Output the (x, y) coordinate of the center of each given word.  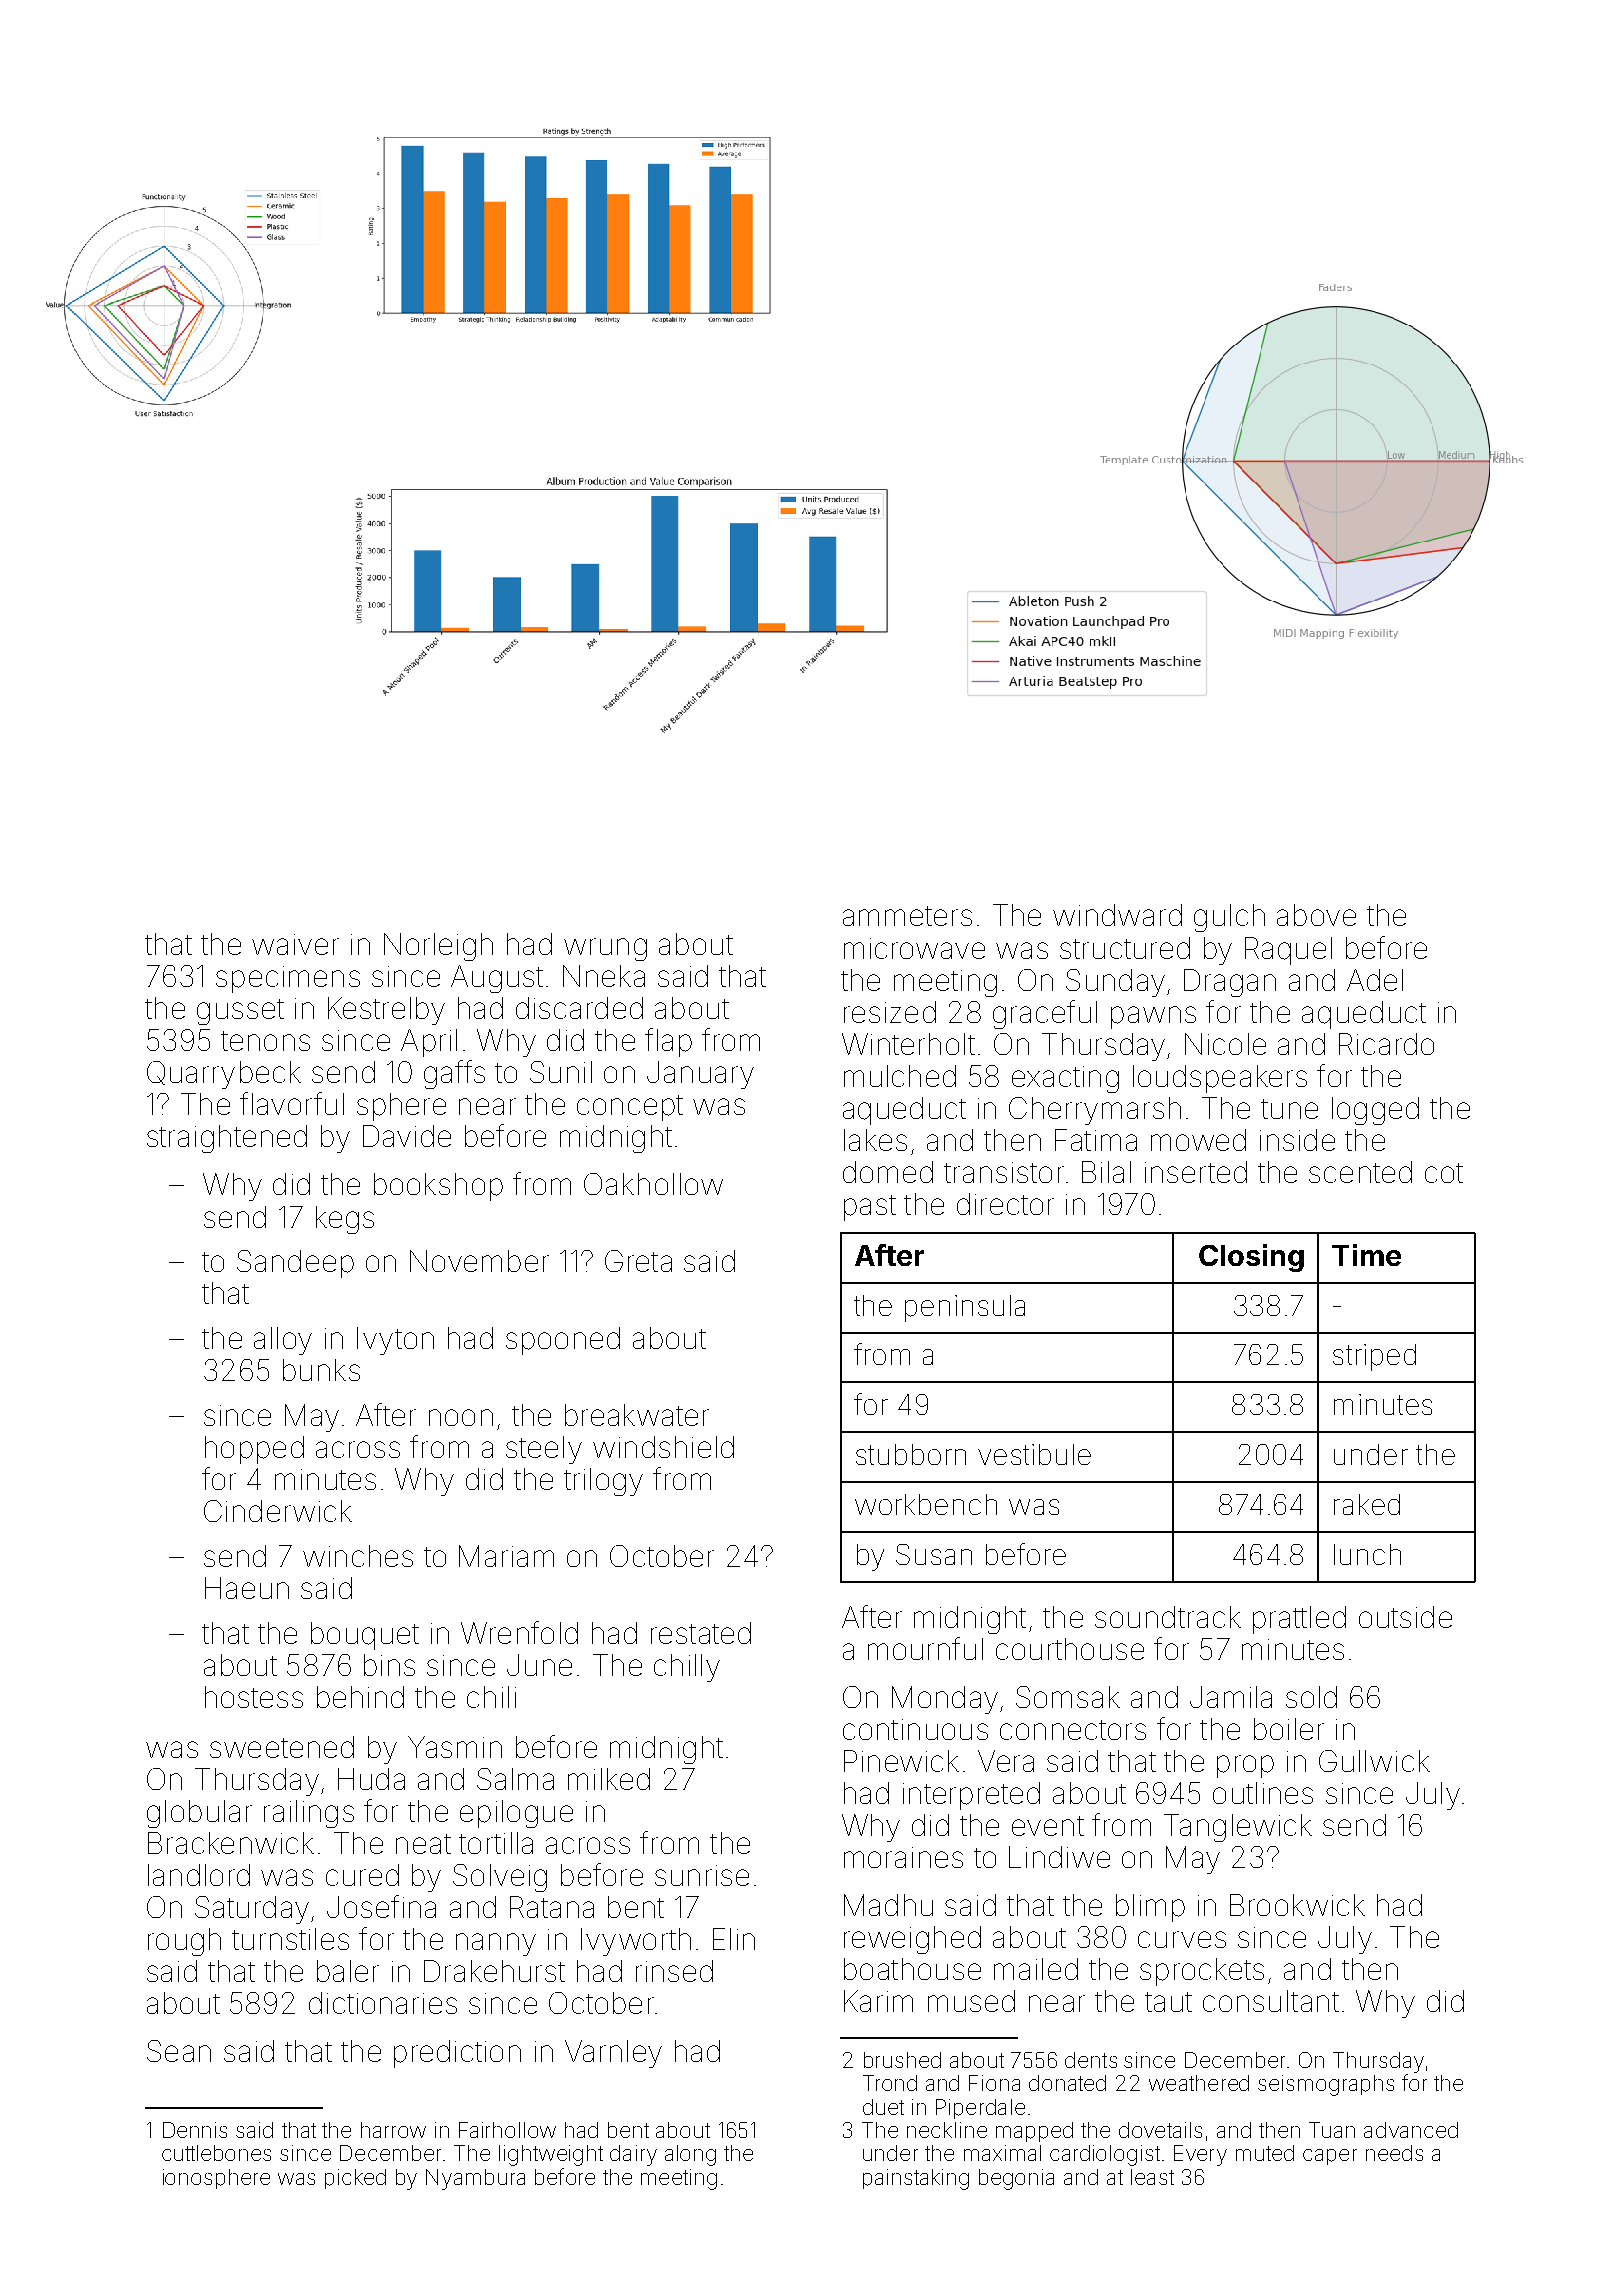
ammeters (907, 916)
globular (199, 1814)
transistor (1004, 1172)
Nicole (1225, 1044)
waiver (295, 944)
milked (609, 1779)
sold (1311, 1697)
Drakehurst (494, 1971)
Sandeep (295, 1264)
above (1316, 915)
